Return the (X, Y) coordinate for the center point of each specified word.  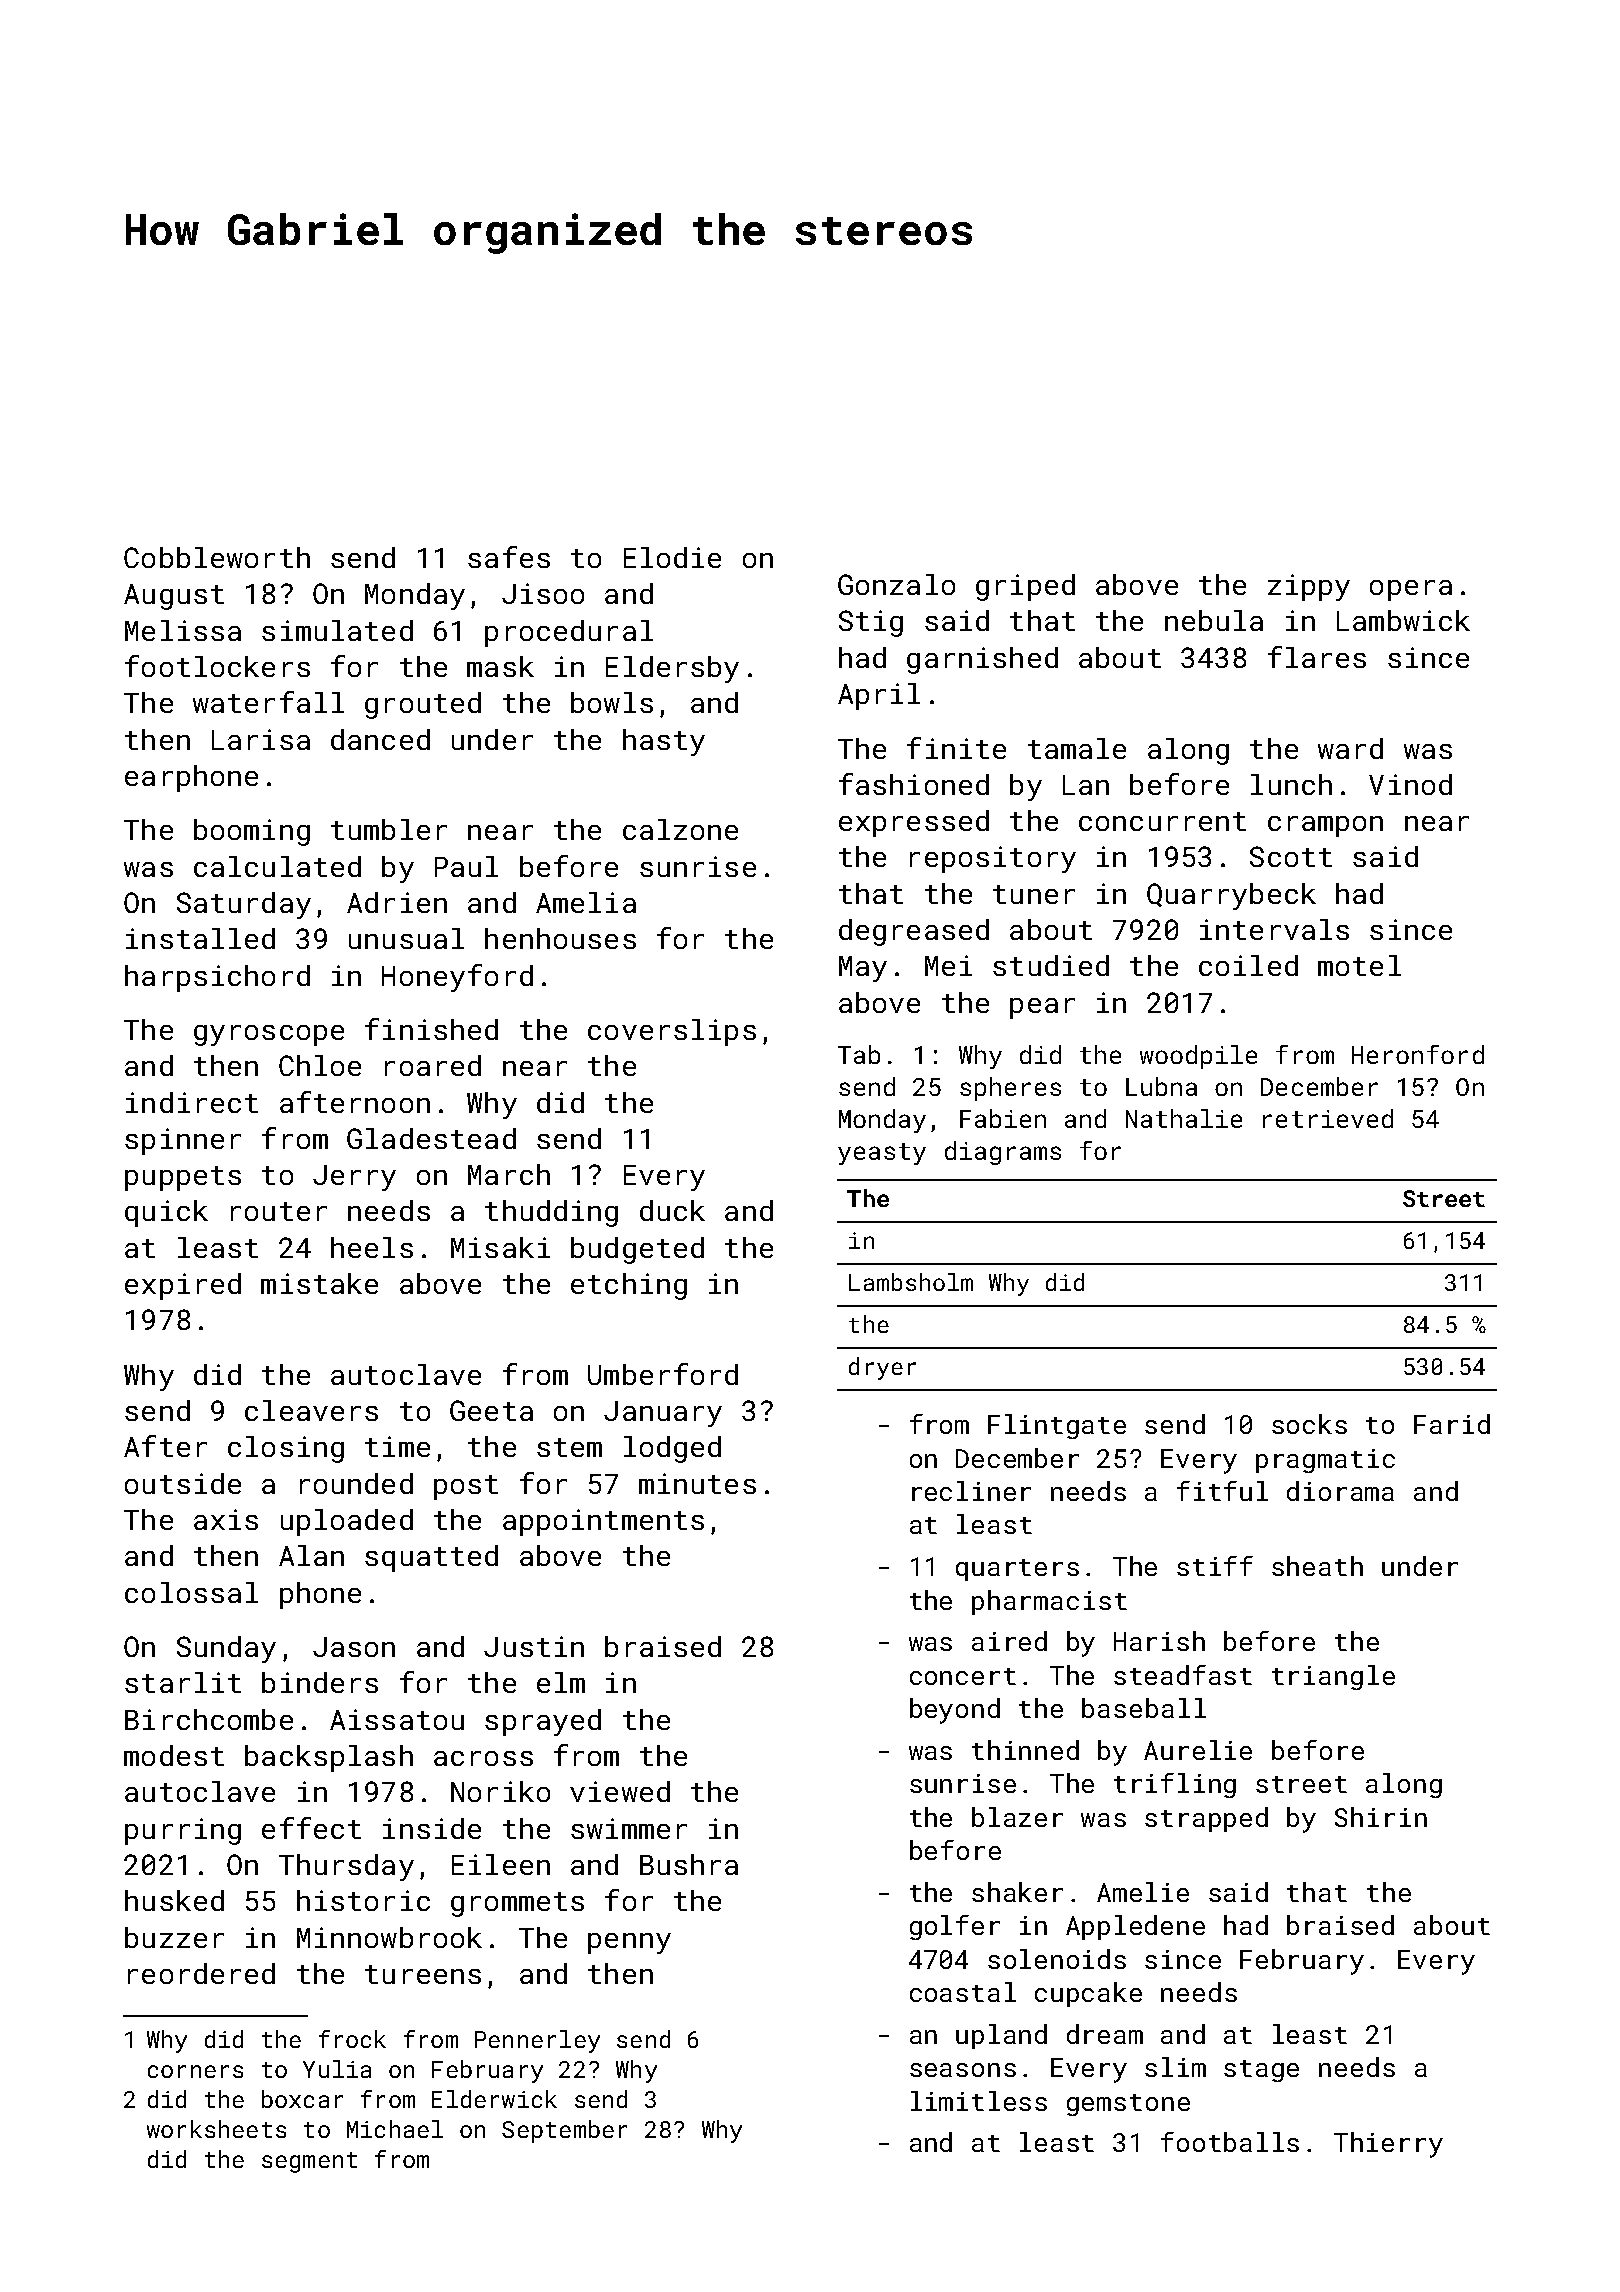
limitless (979, 2101)
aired (1009, 1641)
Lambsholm (911, 1282)
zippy (1309, 587)
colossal (191, 1592)
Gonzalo (896, 584)
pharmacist (1049, 1602)
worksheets (216, 2129)
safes (509, 557)
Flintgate (1057, 1426)
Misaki (500, 1247)
